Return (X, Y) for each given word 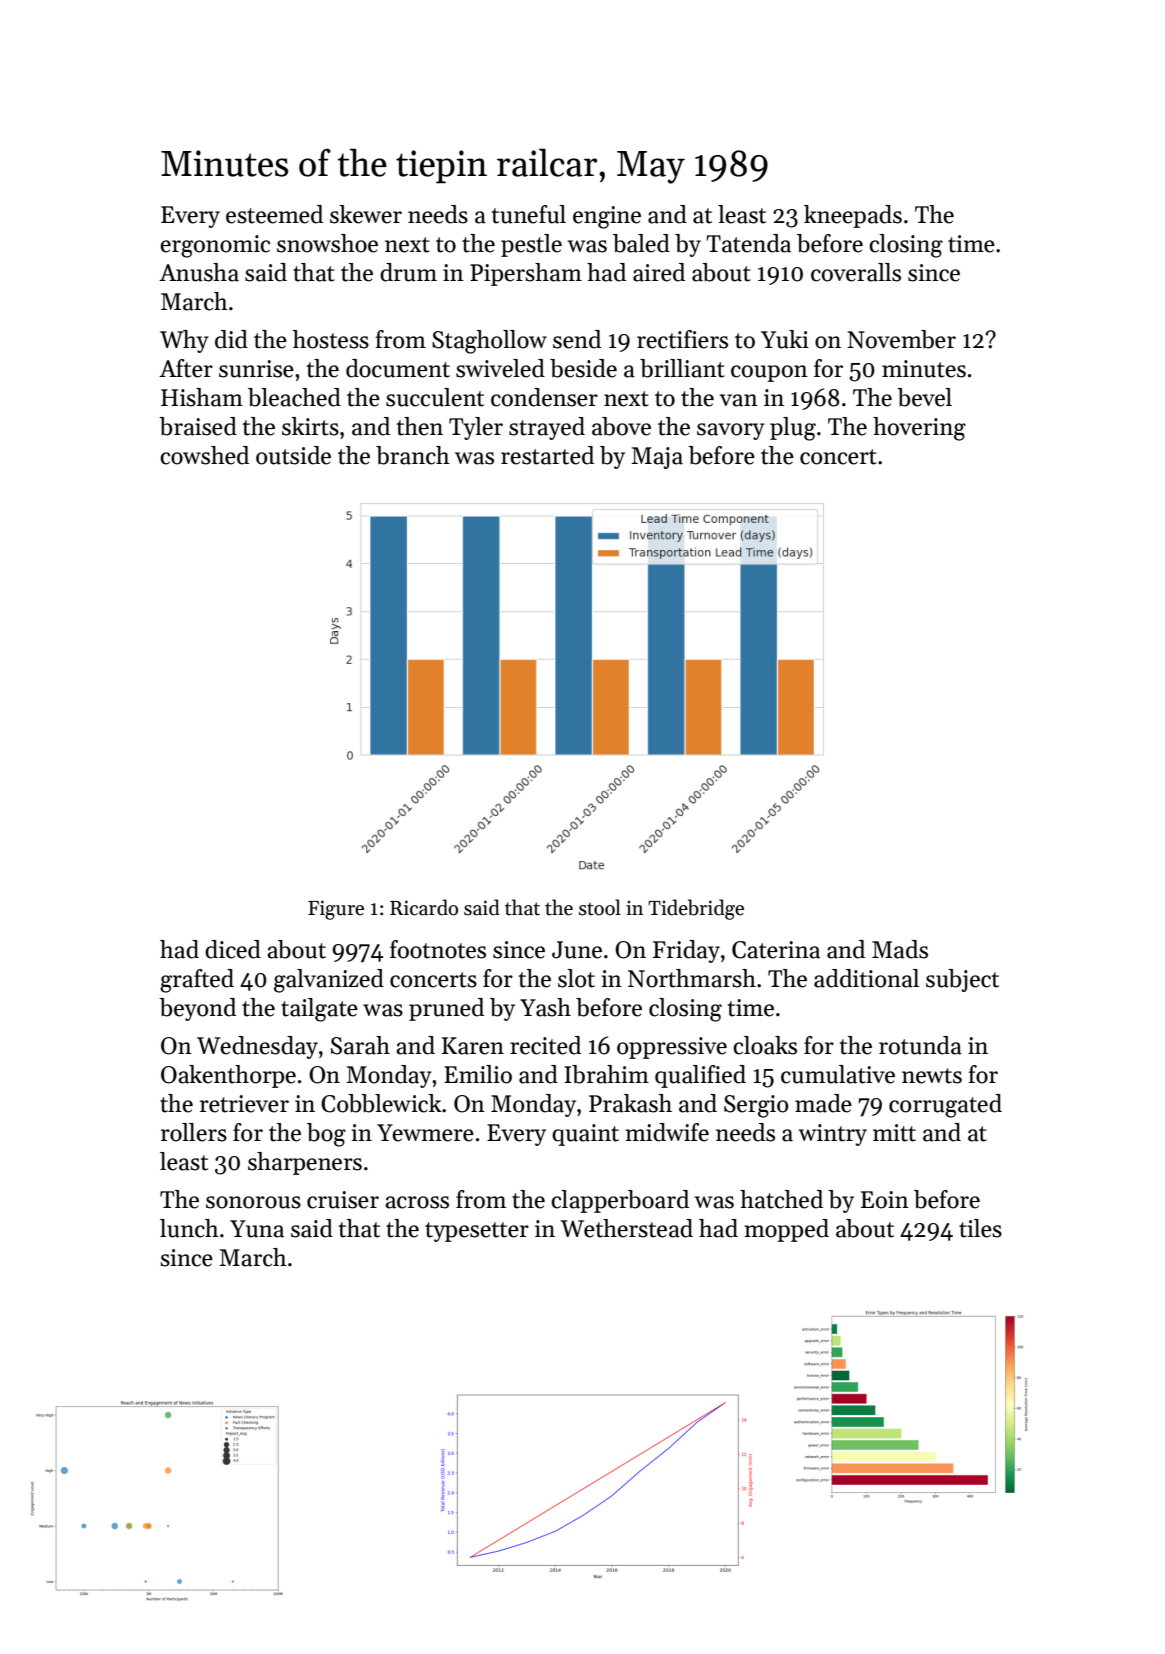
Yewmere (425, 1133)
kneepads (853, 216)
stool (600, 907)
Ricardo (424, 907)
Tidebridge (696, 909)
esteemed (274, 214)
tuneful (529, 214)
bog (326, 1135)
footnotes (438, 949)
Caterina (776, 950)
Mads (900, 949)
